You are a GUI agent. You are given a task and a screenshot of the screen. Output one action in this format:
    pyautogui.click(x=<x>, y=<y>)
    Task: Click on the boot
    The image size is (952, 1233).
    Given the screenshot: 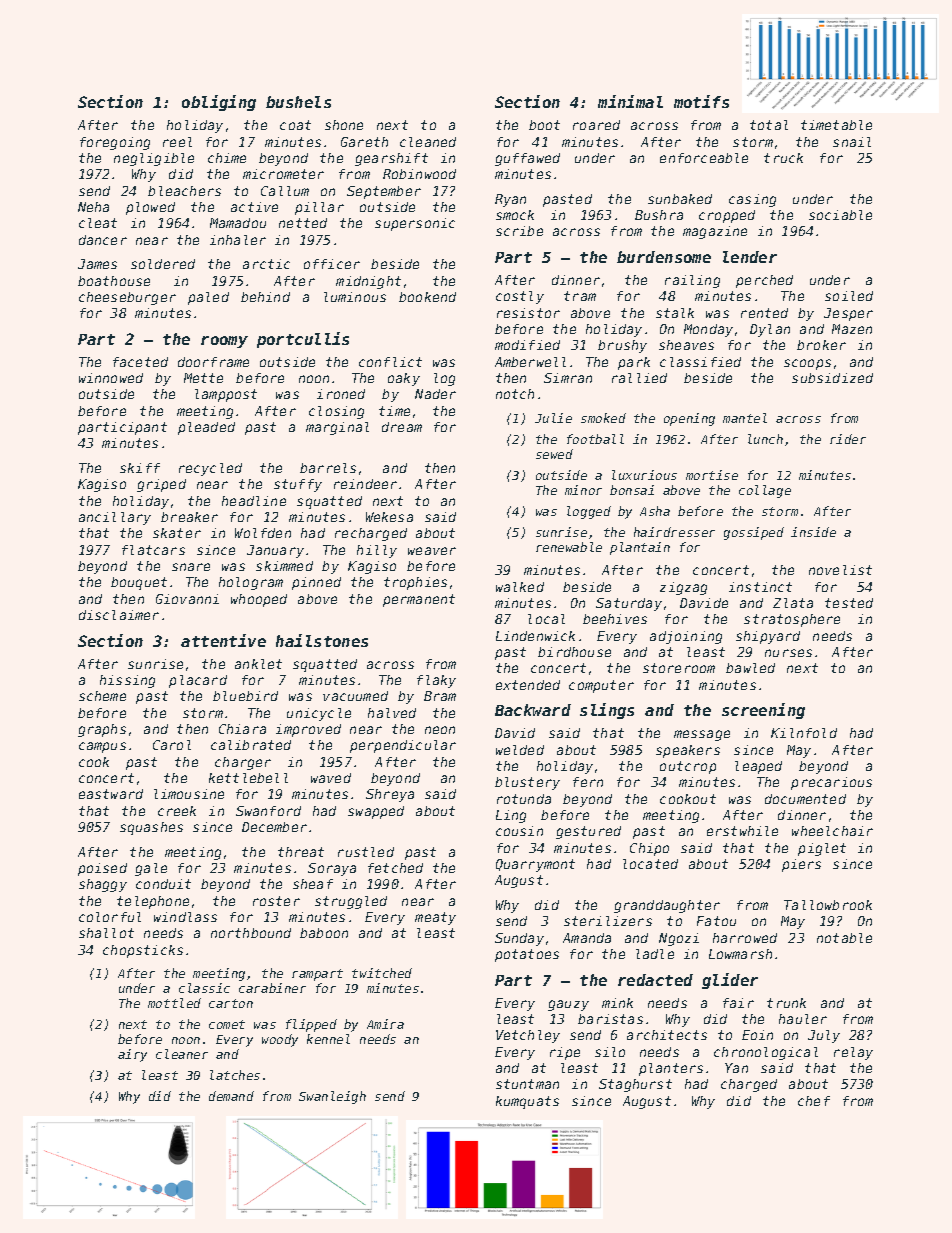 What is the action you would take?
    pyautogui.click(x=544, y=125)
